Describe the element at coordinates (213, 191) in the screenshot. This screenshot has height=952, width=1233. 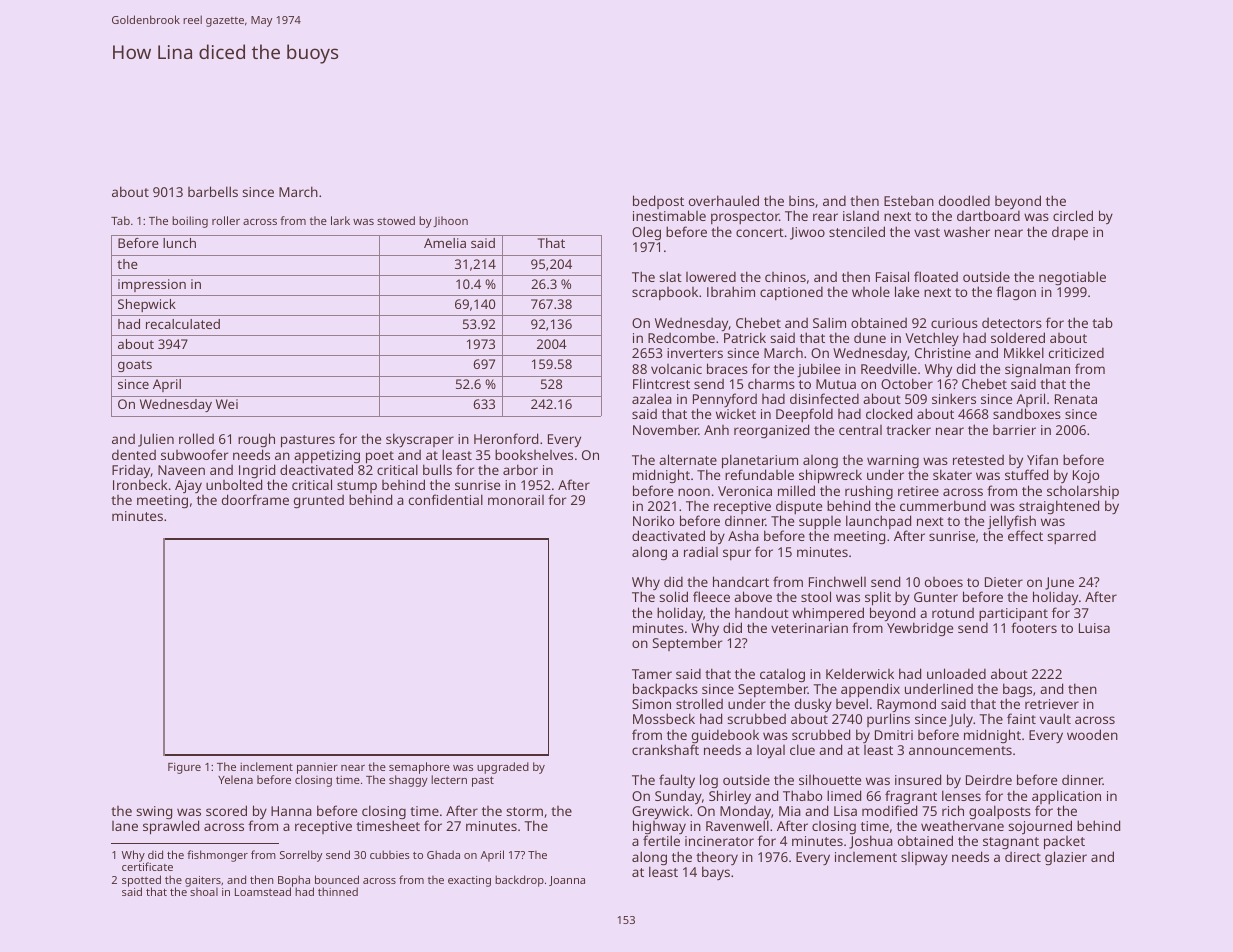
I see `barbells` at that location.
